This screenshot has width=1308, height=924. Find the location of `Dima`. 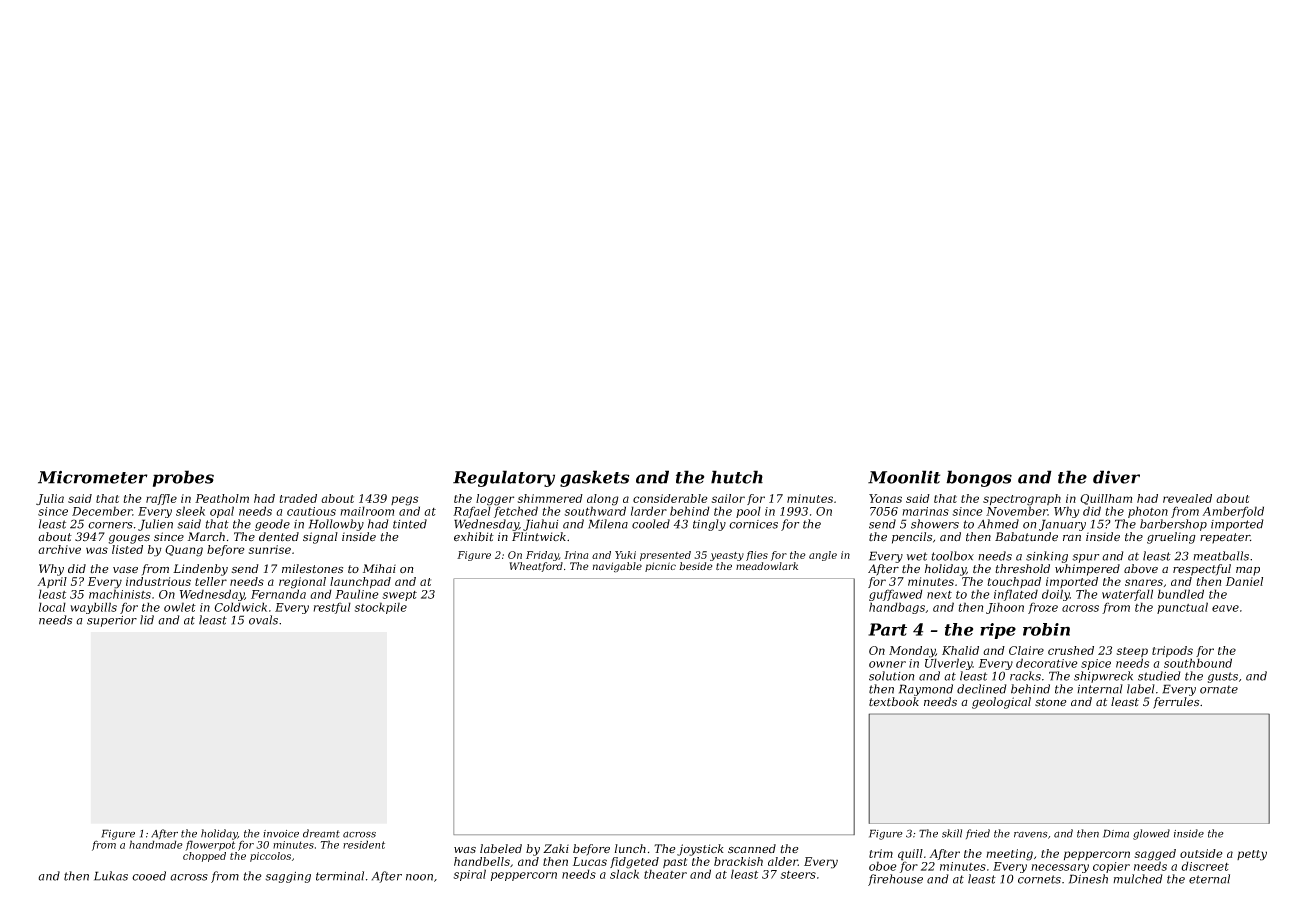

Dima is located at coordinates (1116, 833).
